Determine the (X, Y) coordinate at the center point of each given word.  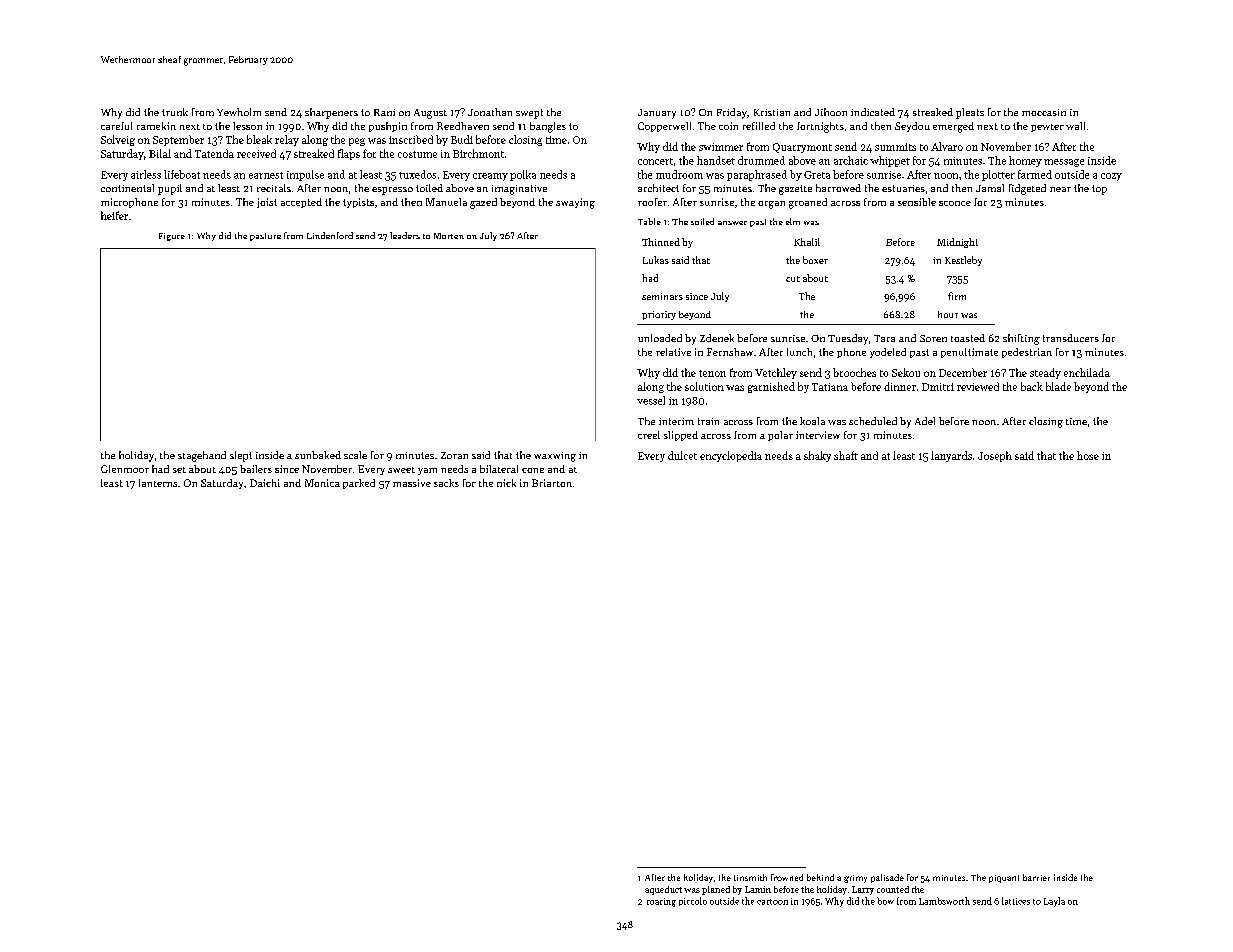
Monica (322, 483)
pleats (970, 113)
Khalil (807, 242)
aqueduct (663, 890)
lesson (247, 126)
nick (506, 483)
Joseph (995, 456)
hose (1088, 455)
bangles (548, 127)
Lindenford (330, 235)
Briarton (552, 483)
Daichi (265, 483)
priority (659, 315)
